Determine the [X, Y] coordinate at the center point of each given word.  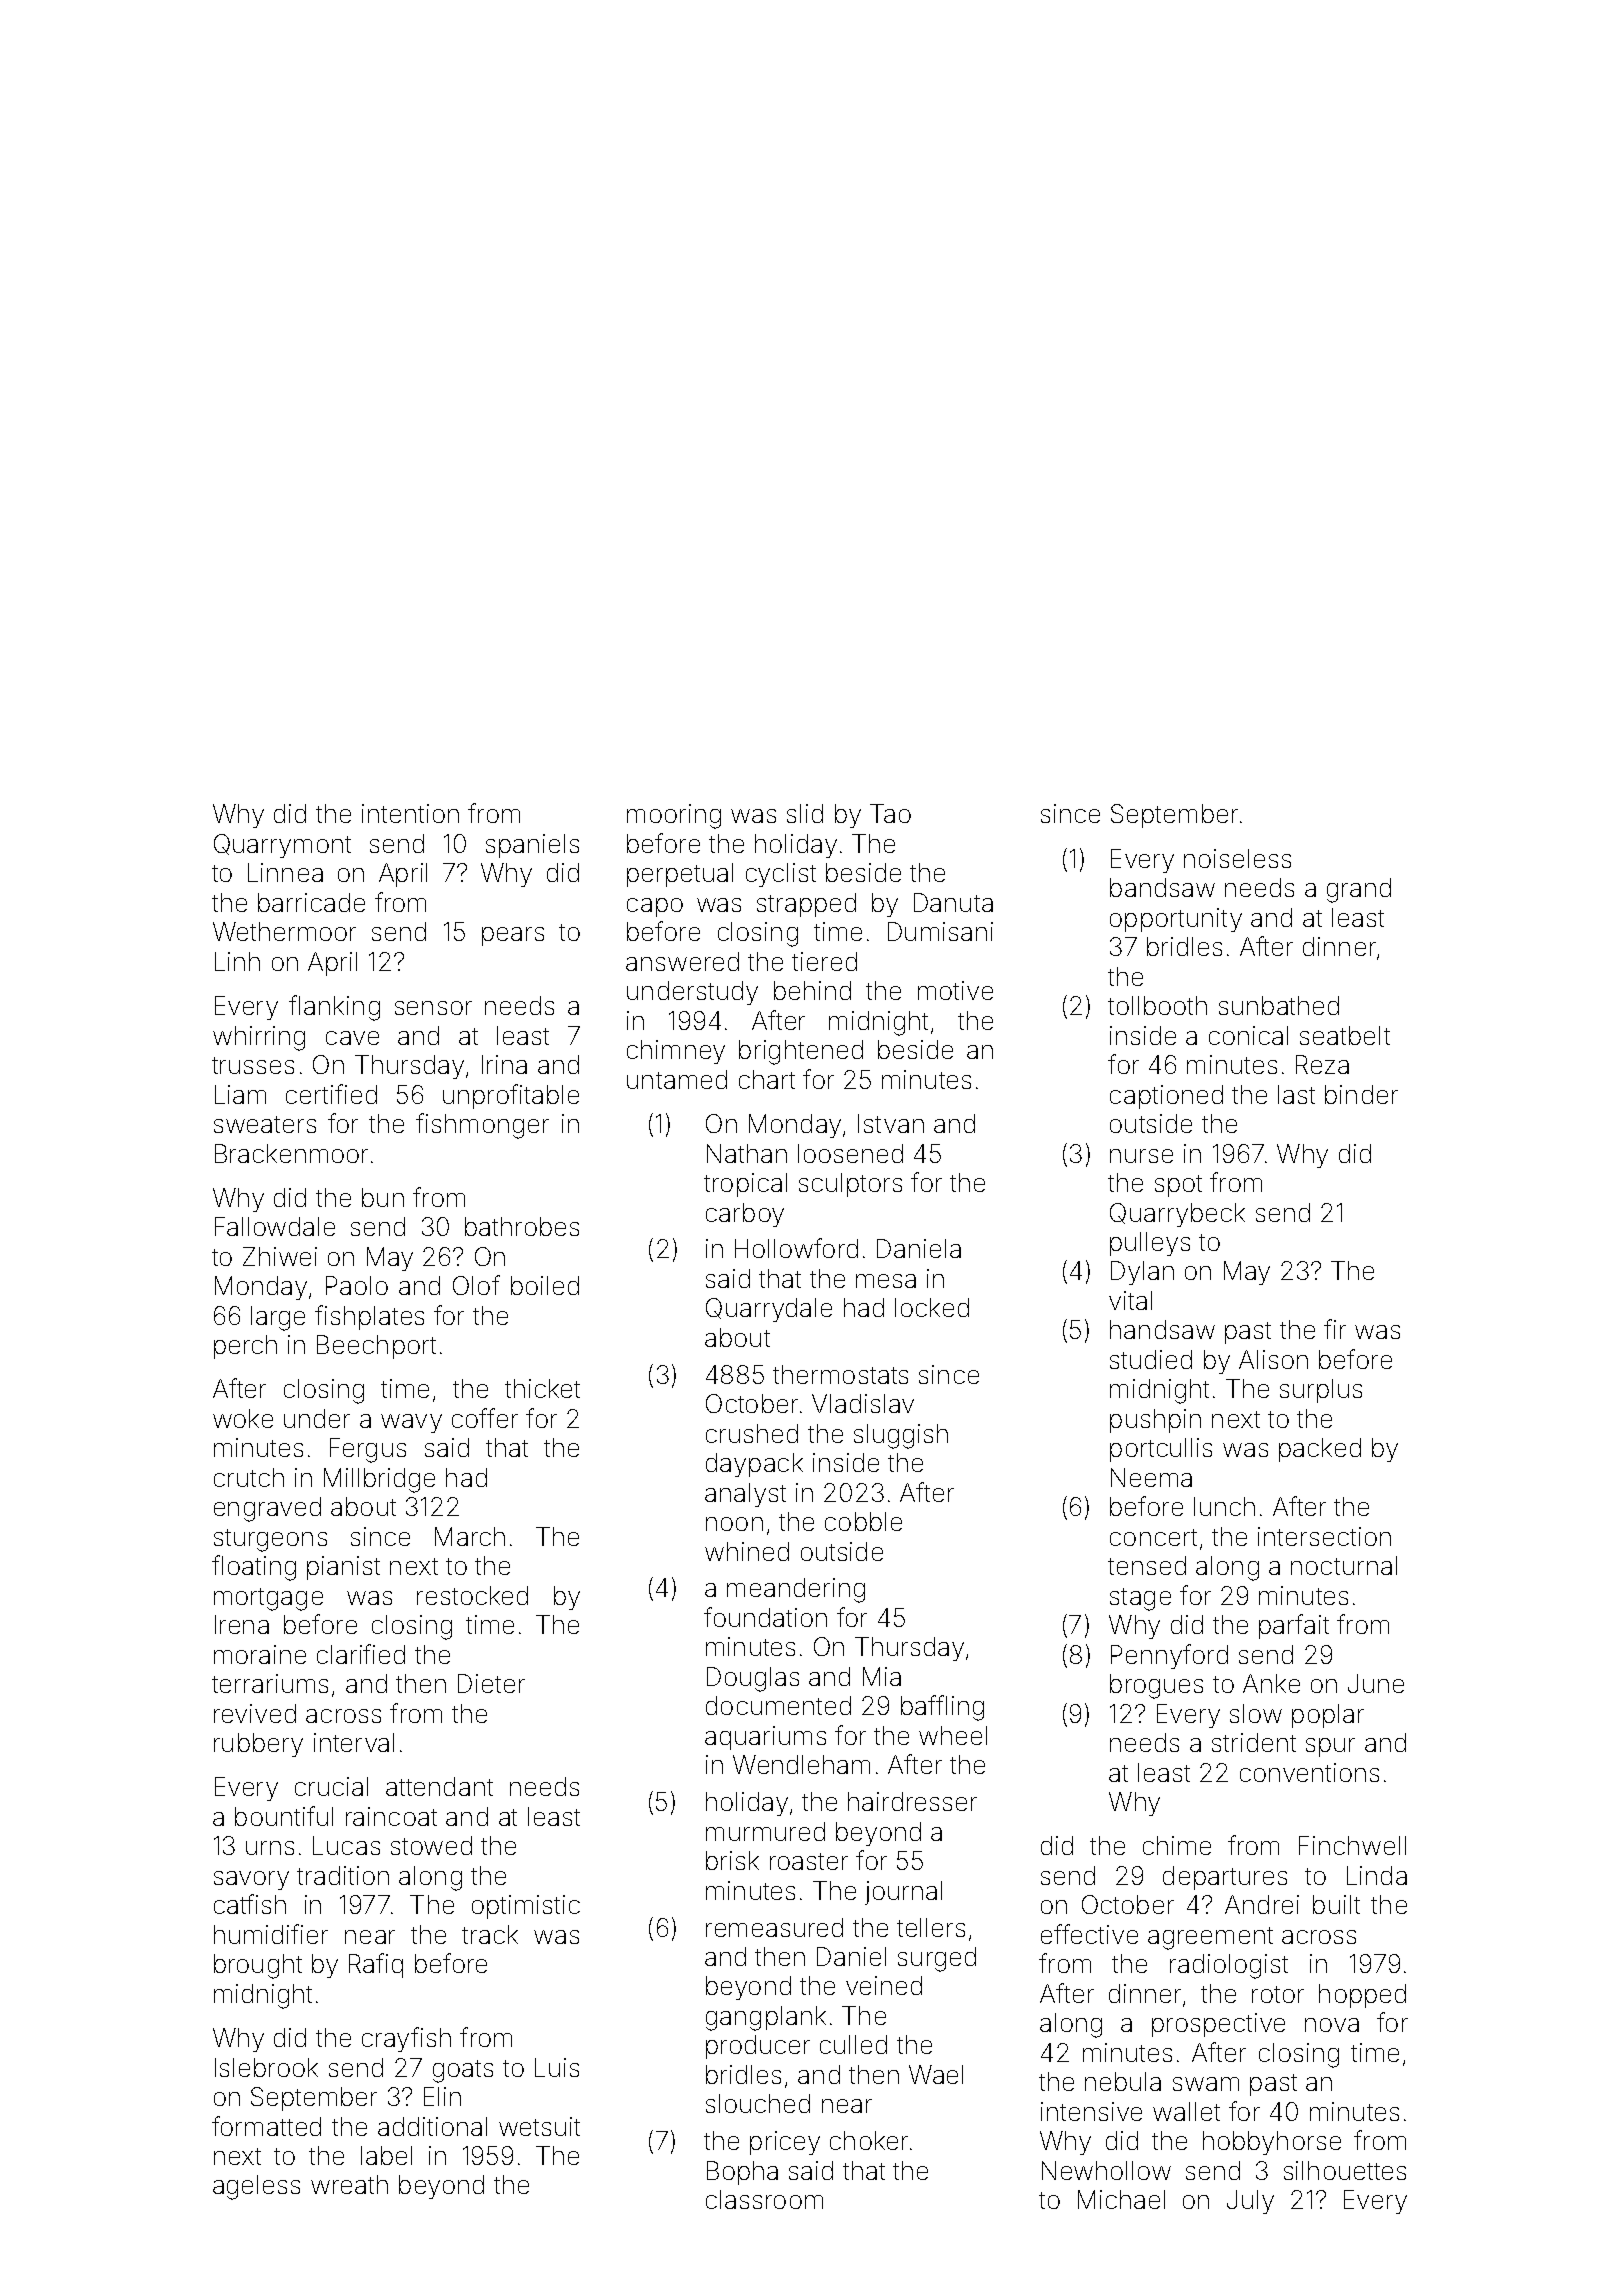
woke [243, 1418]
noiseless [1237, 858]
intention [410, 813]
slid [805, 813]
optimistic [526, 1907]
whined [747, 1551]
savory [251, 1880]
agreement [1210, 1938]
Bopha [742, 2173]
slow [1256, 1713]
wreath [349, 2184]
